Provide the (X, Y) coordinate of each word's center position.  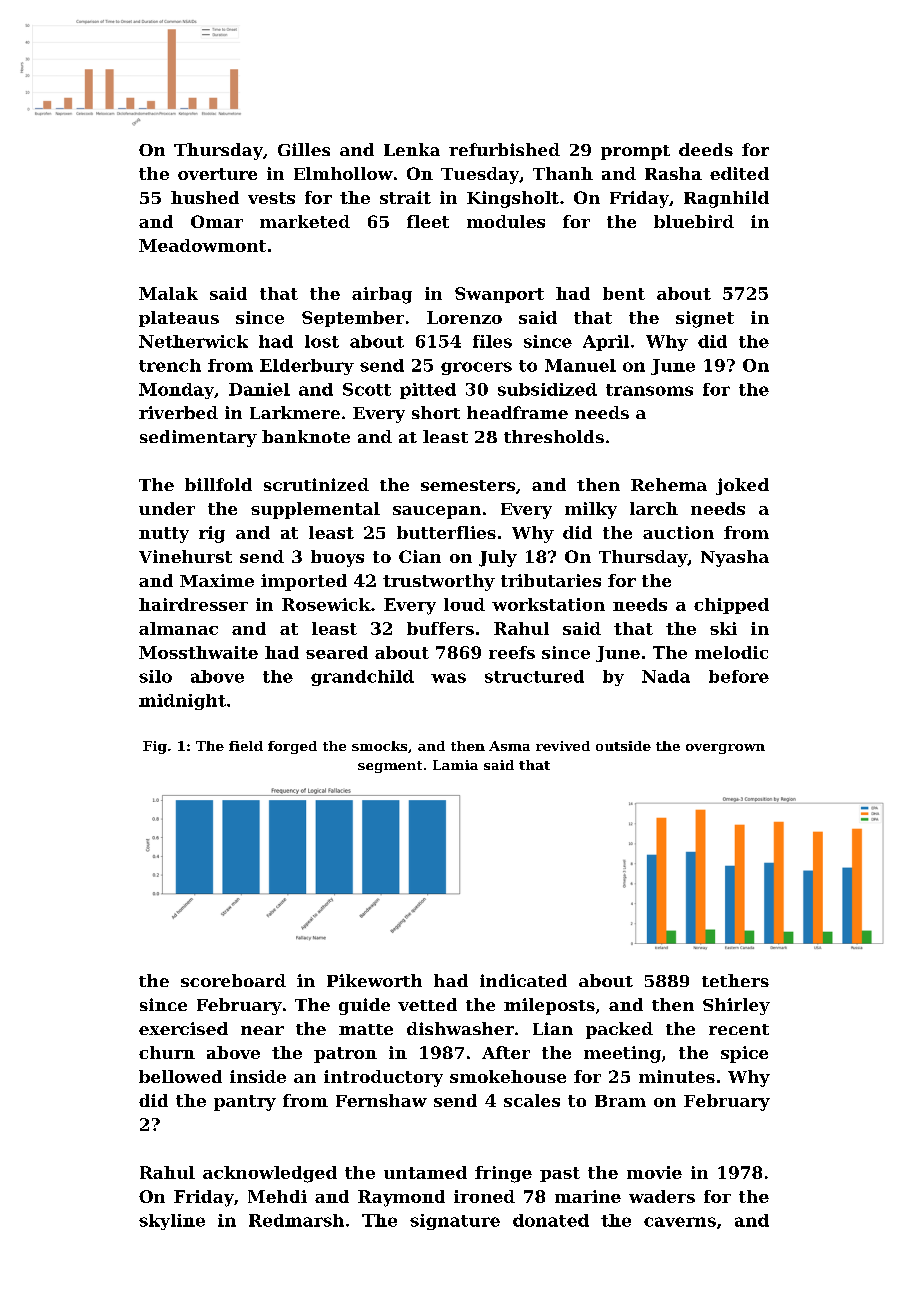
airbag (382, 295)
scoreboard (233, 980)
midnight (182, 702)
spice (744, 1054)
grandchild (362, 678)
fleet (428, 221)
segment (390, 767)
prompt (635, 152)
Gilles (304, 149)
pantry (245, 1103)
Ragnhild (726, 199)
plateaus (179, 319)
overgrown (725, 749)
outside (623, 746)
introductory (383, 1078)
